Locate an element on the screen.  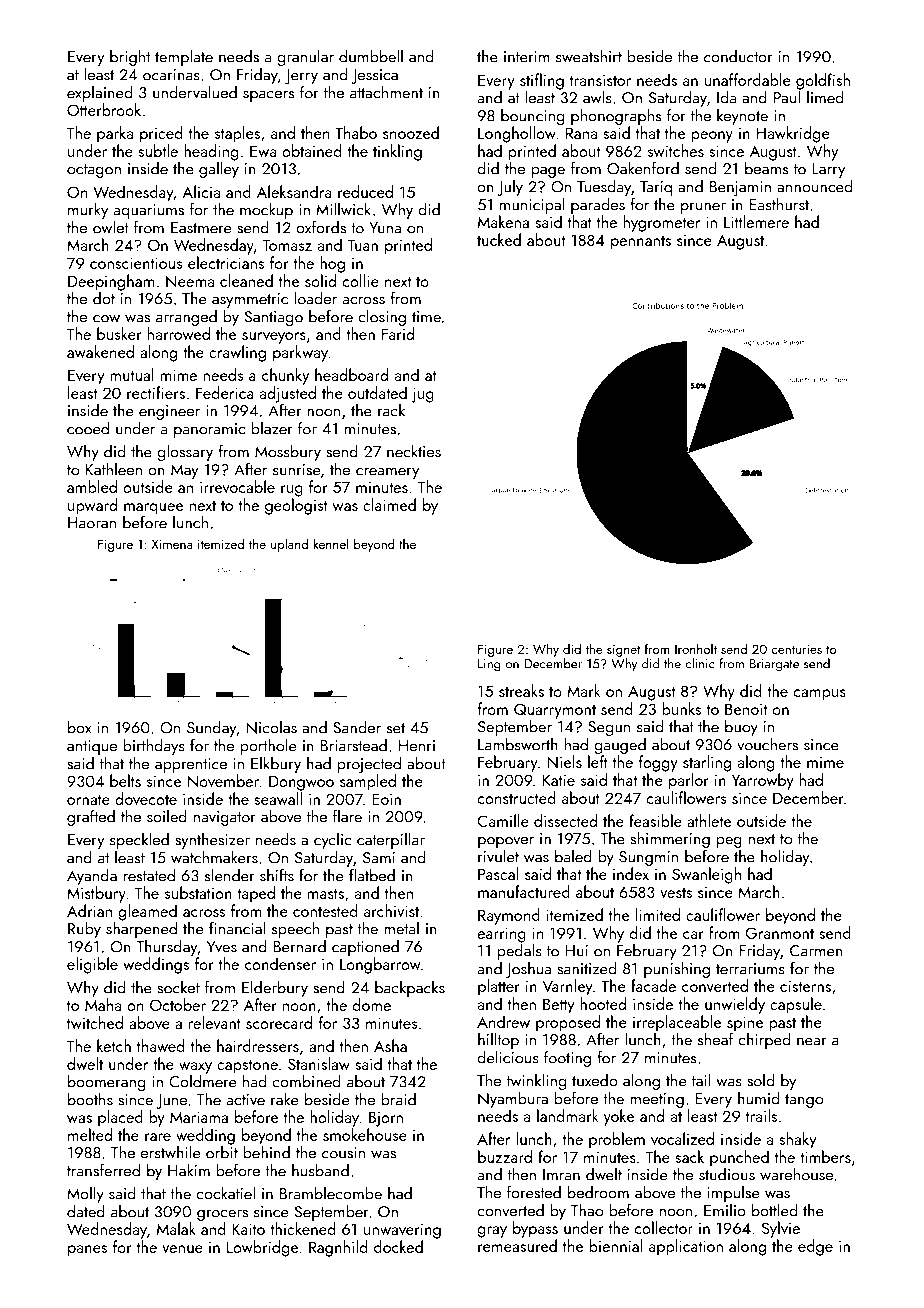
template is located at coordinates (184, 58).
